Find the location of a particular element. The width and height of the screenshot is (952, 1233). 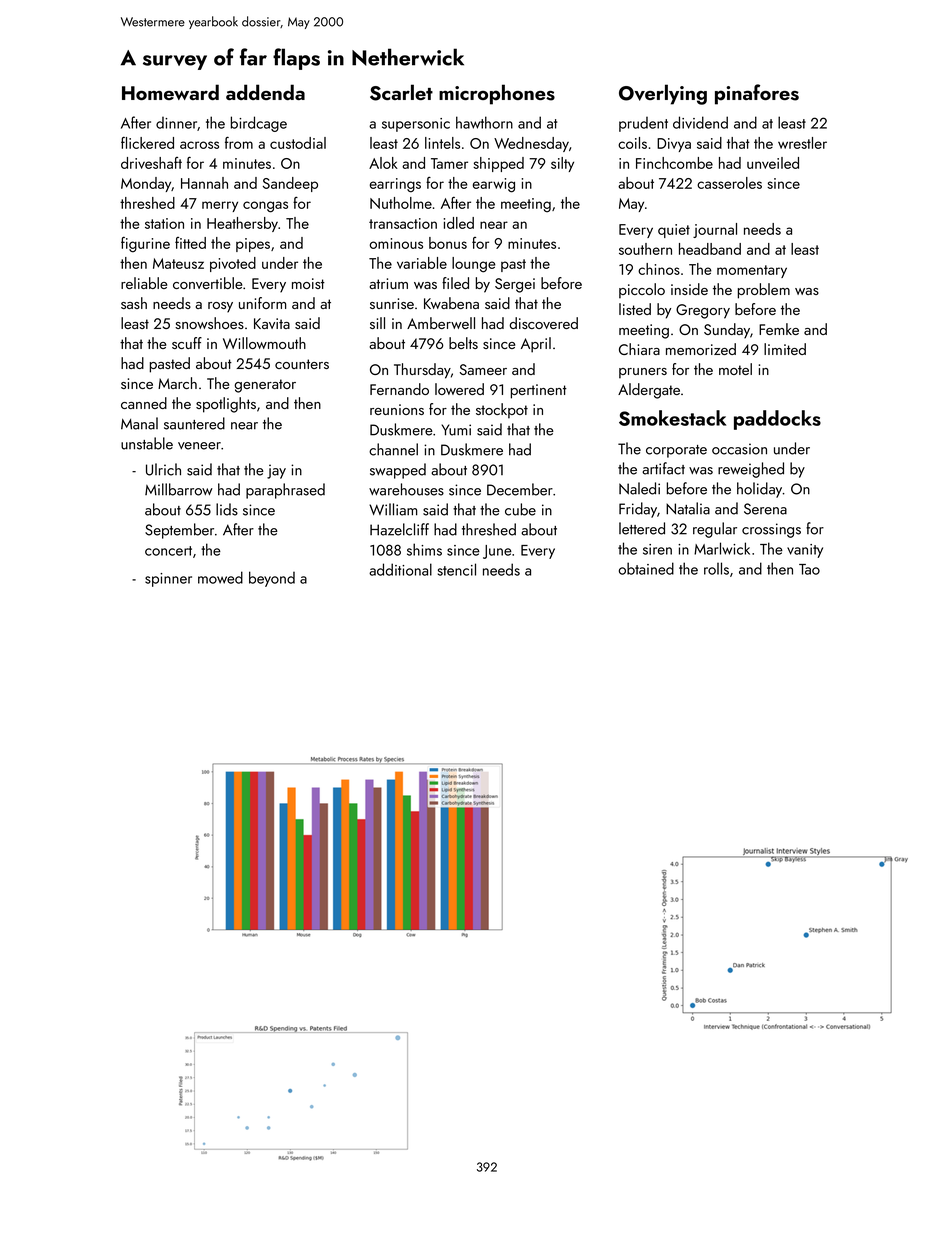

Scarlet is located at coordinates (401, 92).
